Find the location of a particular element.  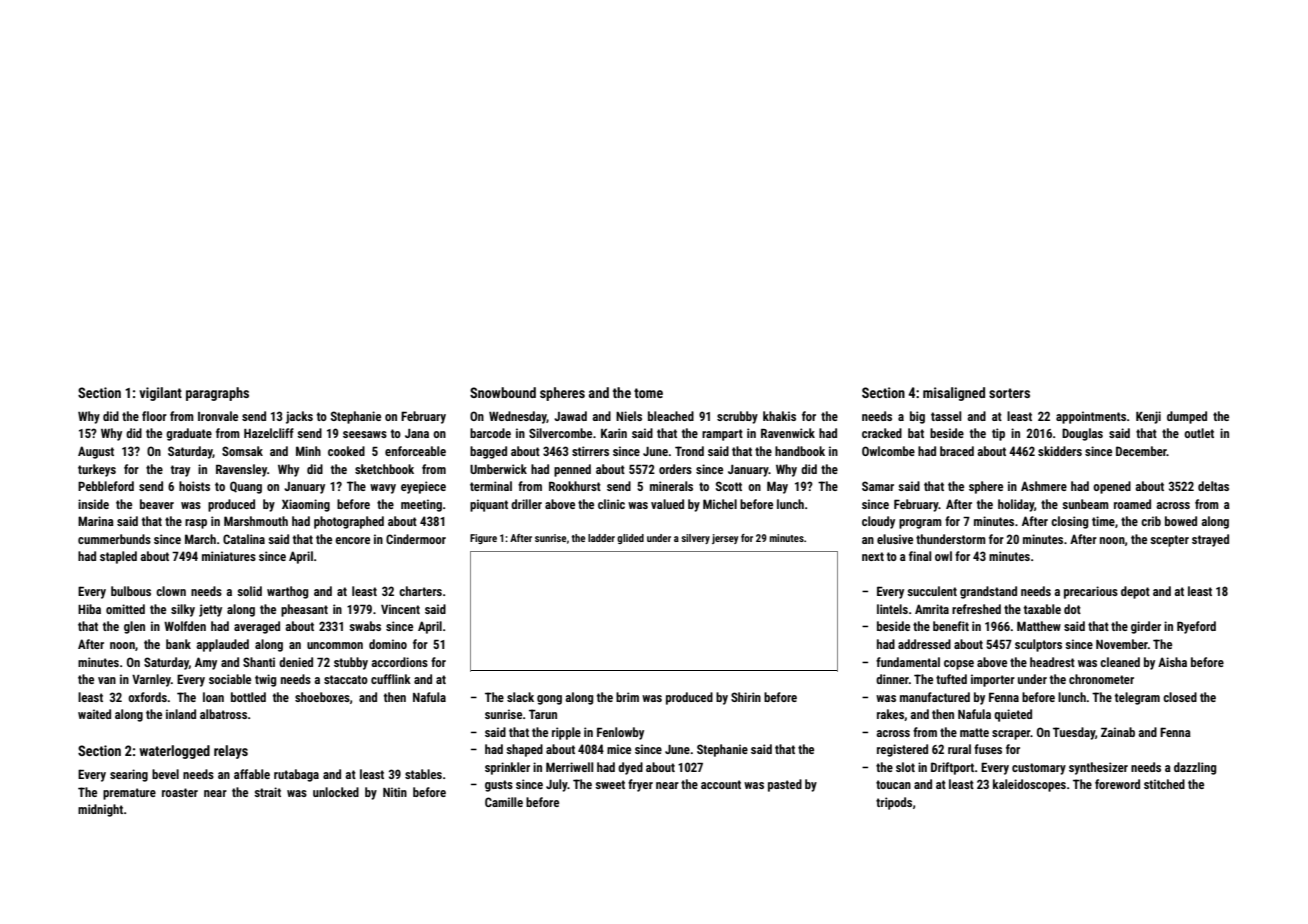

dumped is located at coordinates (1187, 417).
